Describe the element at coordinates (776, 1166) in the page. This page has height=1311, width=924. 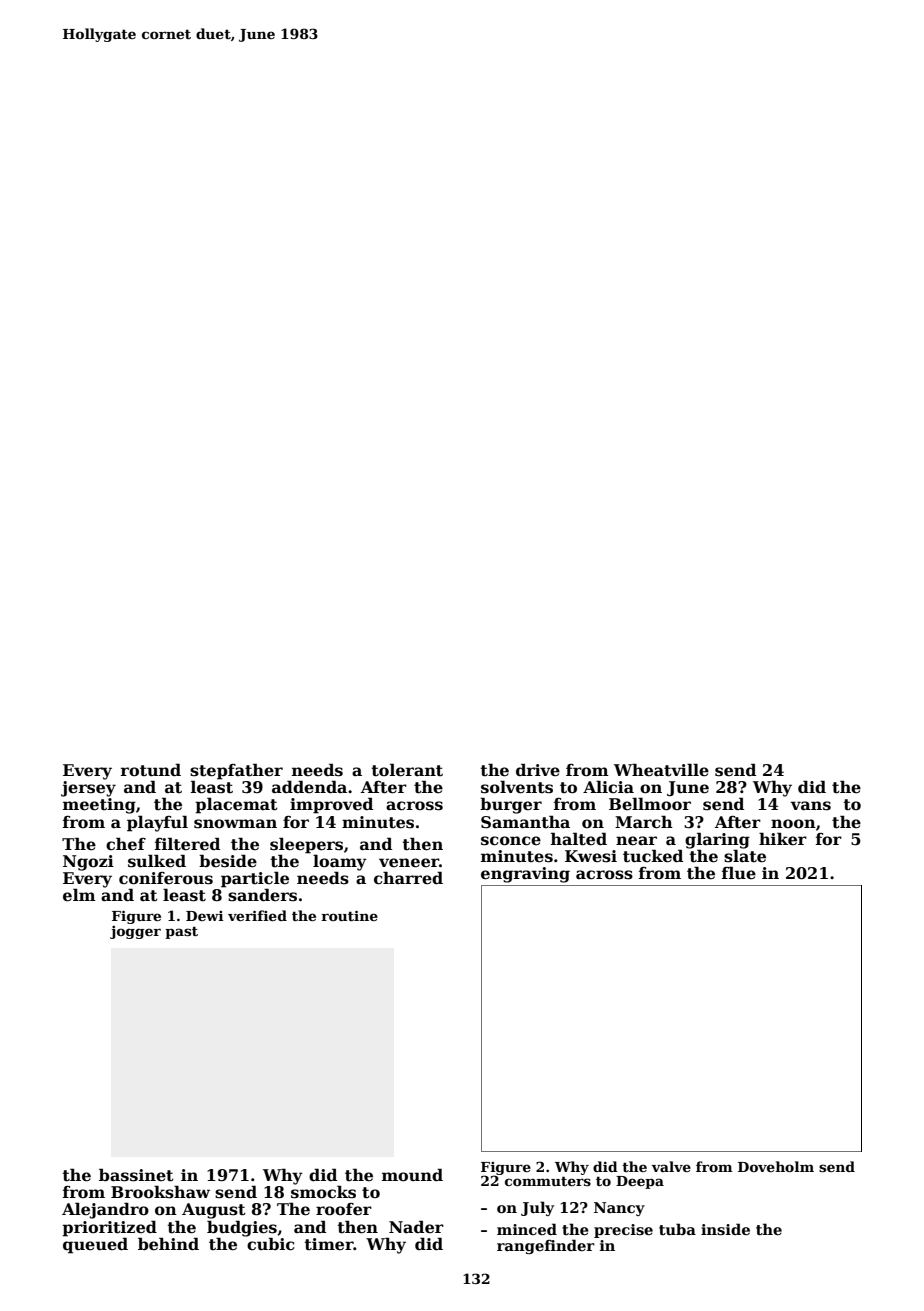
I see `Doveholm` at that location.
